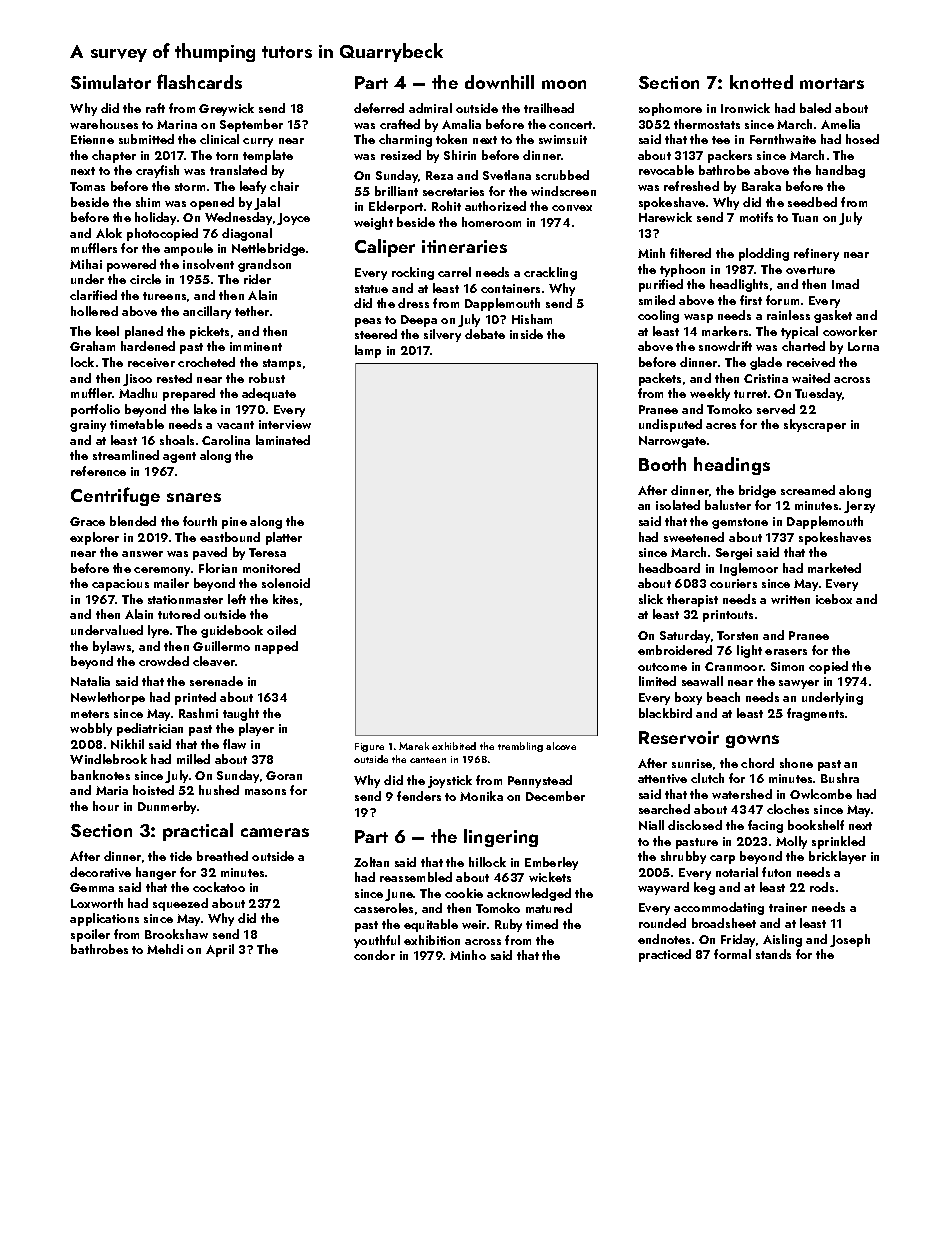 The width and height of the screenshot is (952, 1233). I want to click on squeezed, so click(180, 904).
